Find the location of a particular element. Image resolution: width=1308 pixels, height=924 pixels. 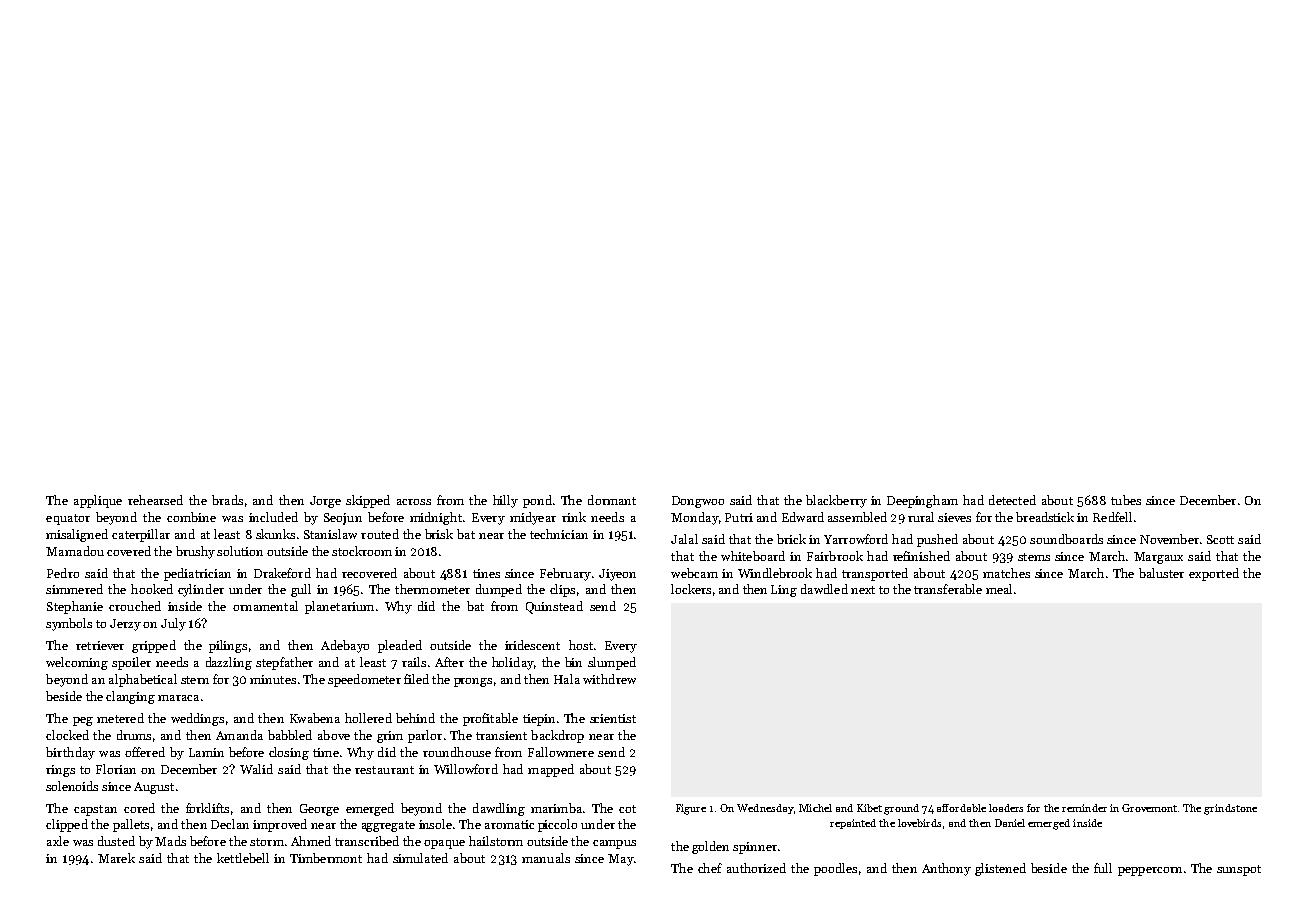

Michel is located at coordinates (815, 808).
